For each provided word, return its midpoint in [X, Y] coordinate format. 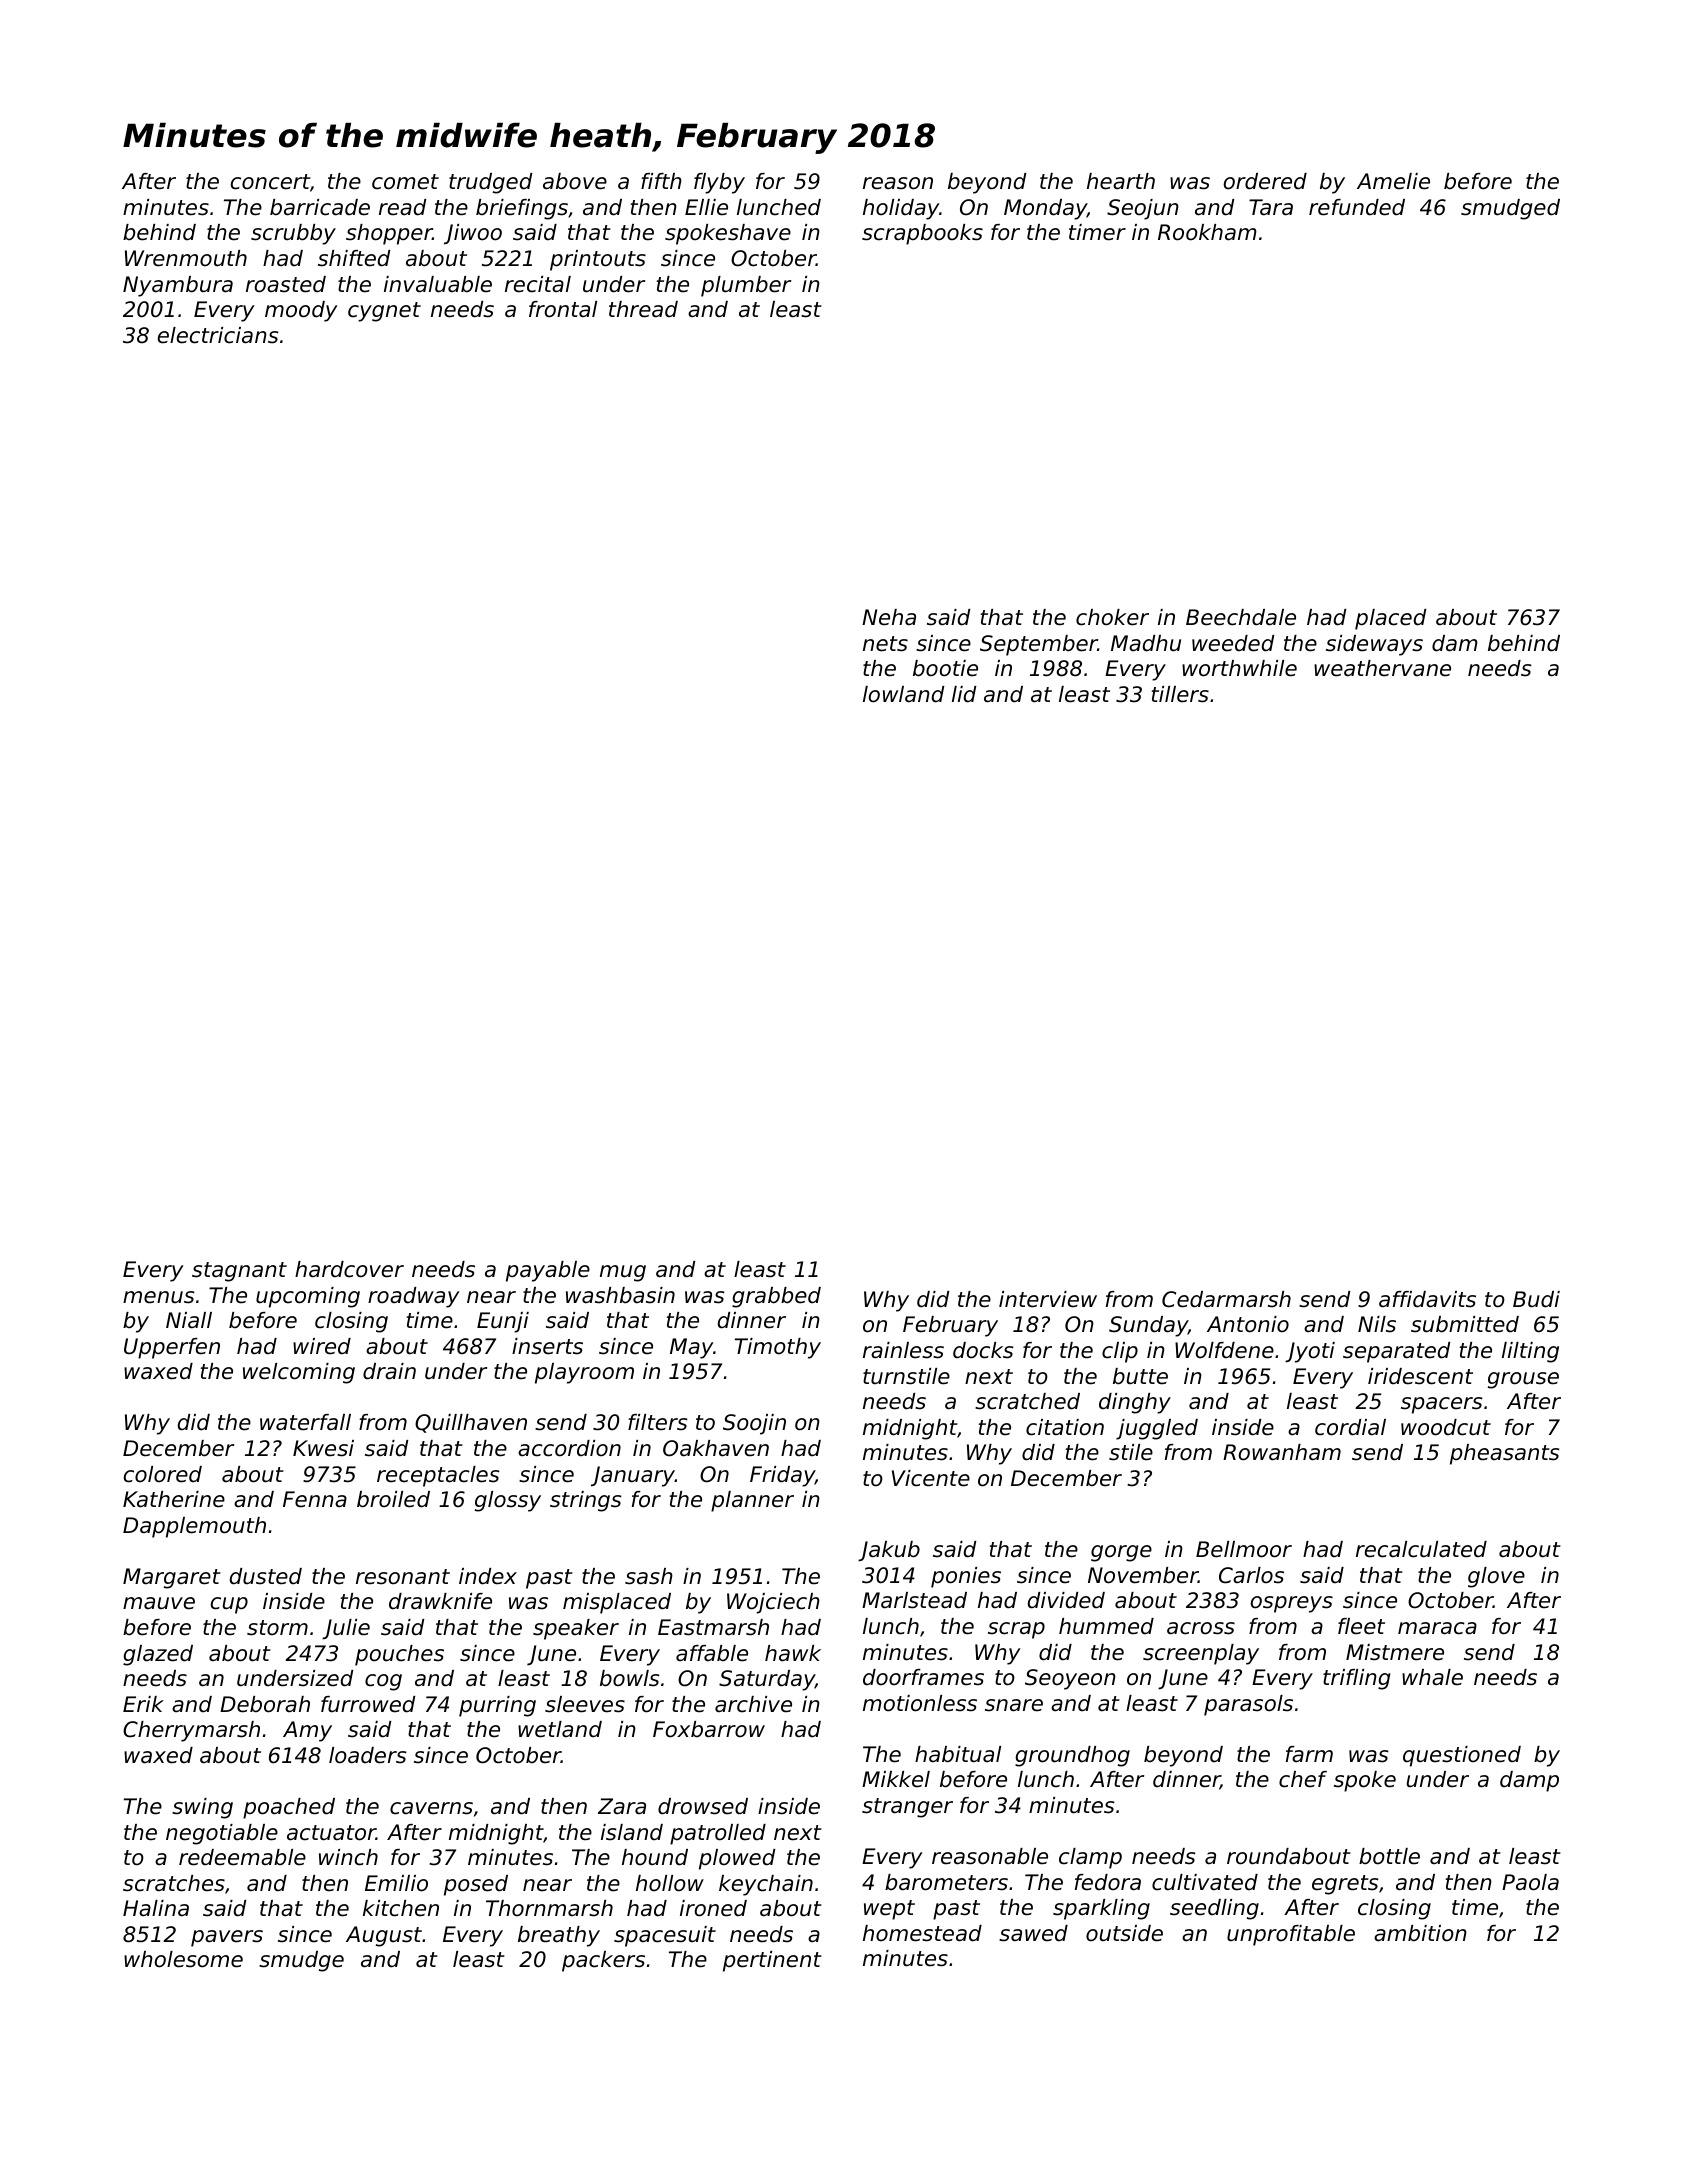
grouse [1523, 1380]
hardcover [349, 1269]
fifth [661, 181]
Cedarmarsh [1226, 1299]
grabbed [776, 1297]
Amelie [1393, 181]
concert [270, 182]
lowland [903, 694]
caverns [431, 1808]
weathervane [1382, 668]
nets [885, 644]
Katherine [174, 1499]
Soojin [754, 1424]
